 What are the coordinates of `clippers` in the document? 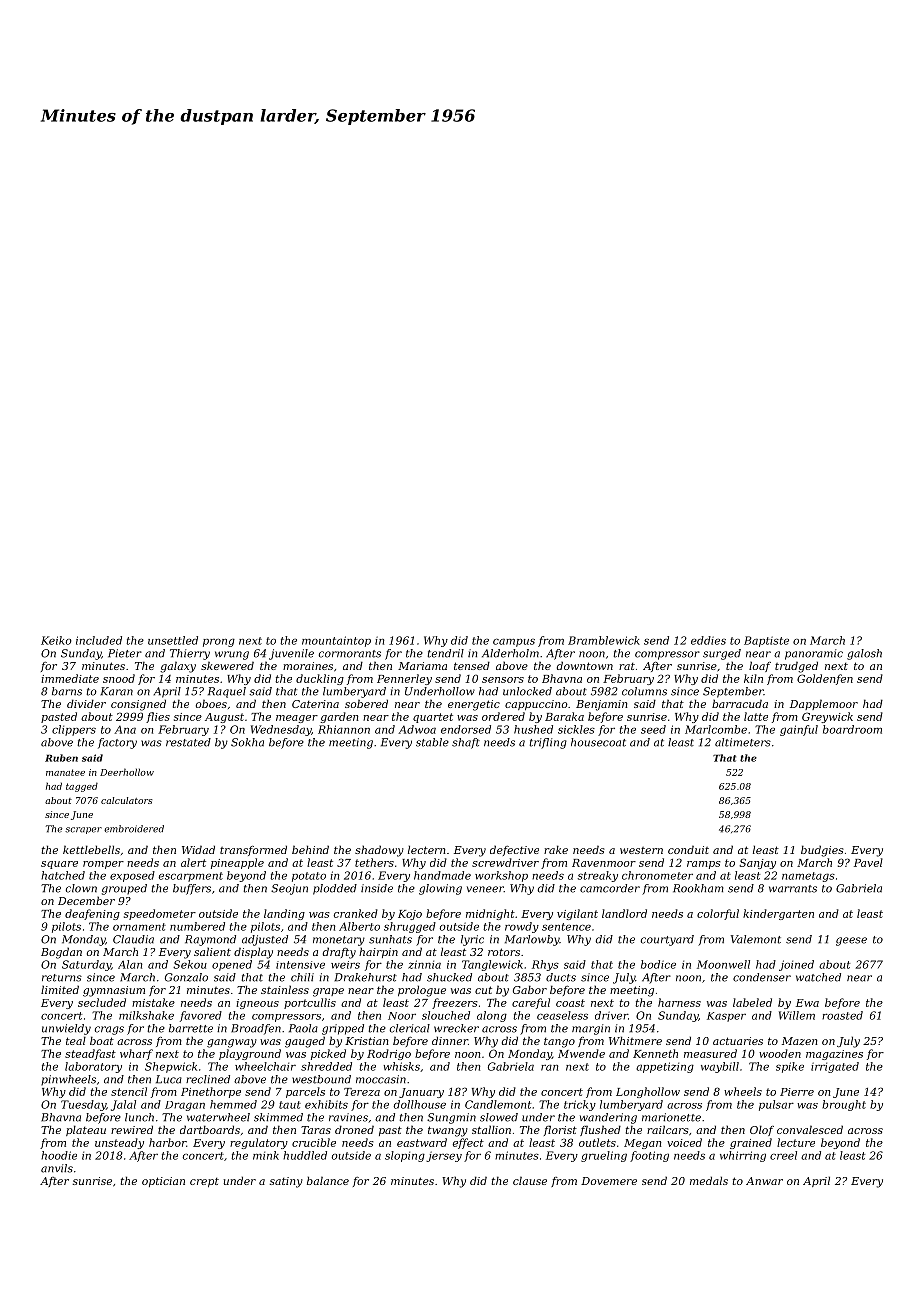 It's located at (74, 730).
